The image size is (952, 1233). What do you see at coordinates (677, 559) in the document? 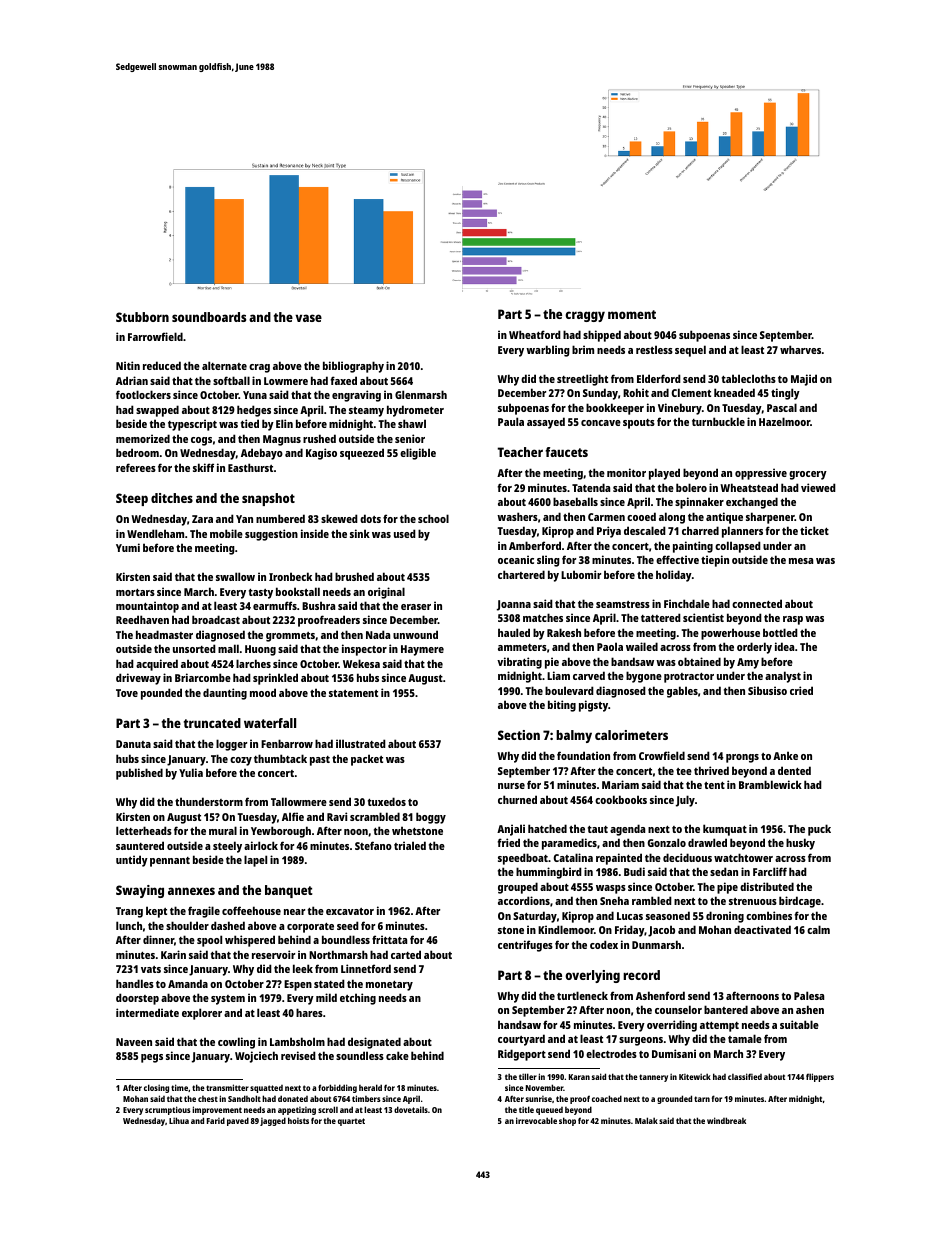
I see `effective` at bounding box center [677, 559].
